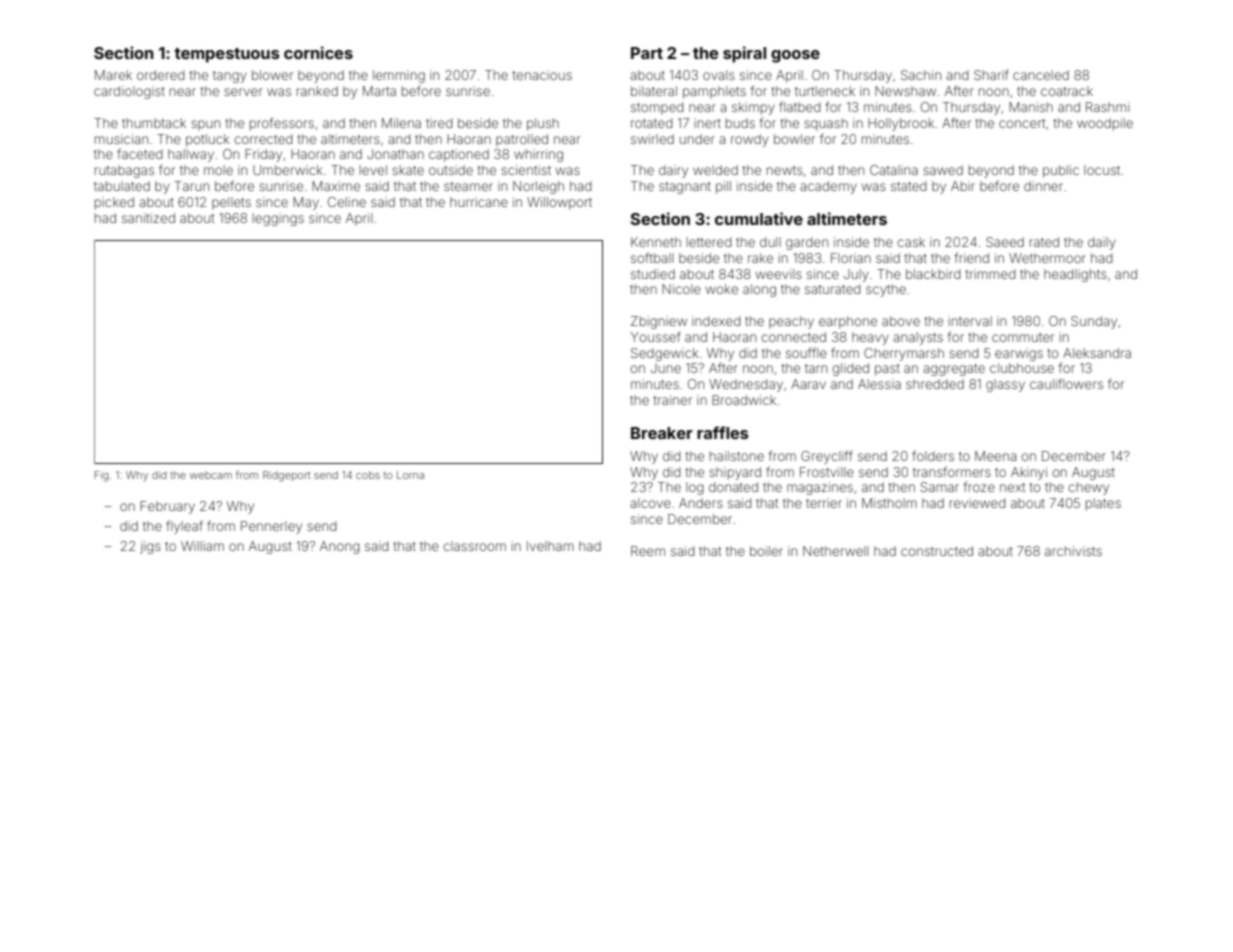  Describe the element at coordinates (1041, 75) in the screenshot. I see `canceled` at that location.
